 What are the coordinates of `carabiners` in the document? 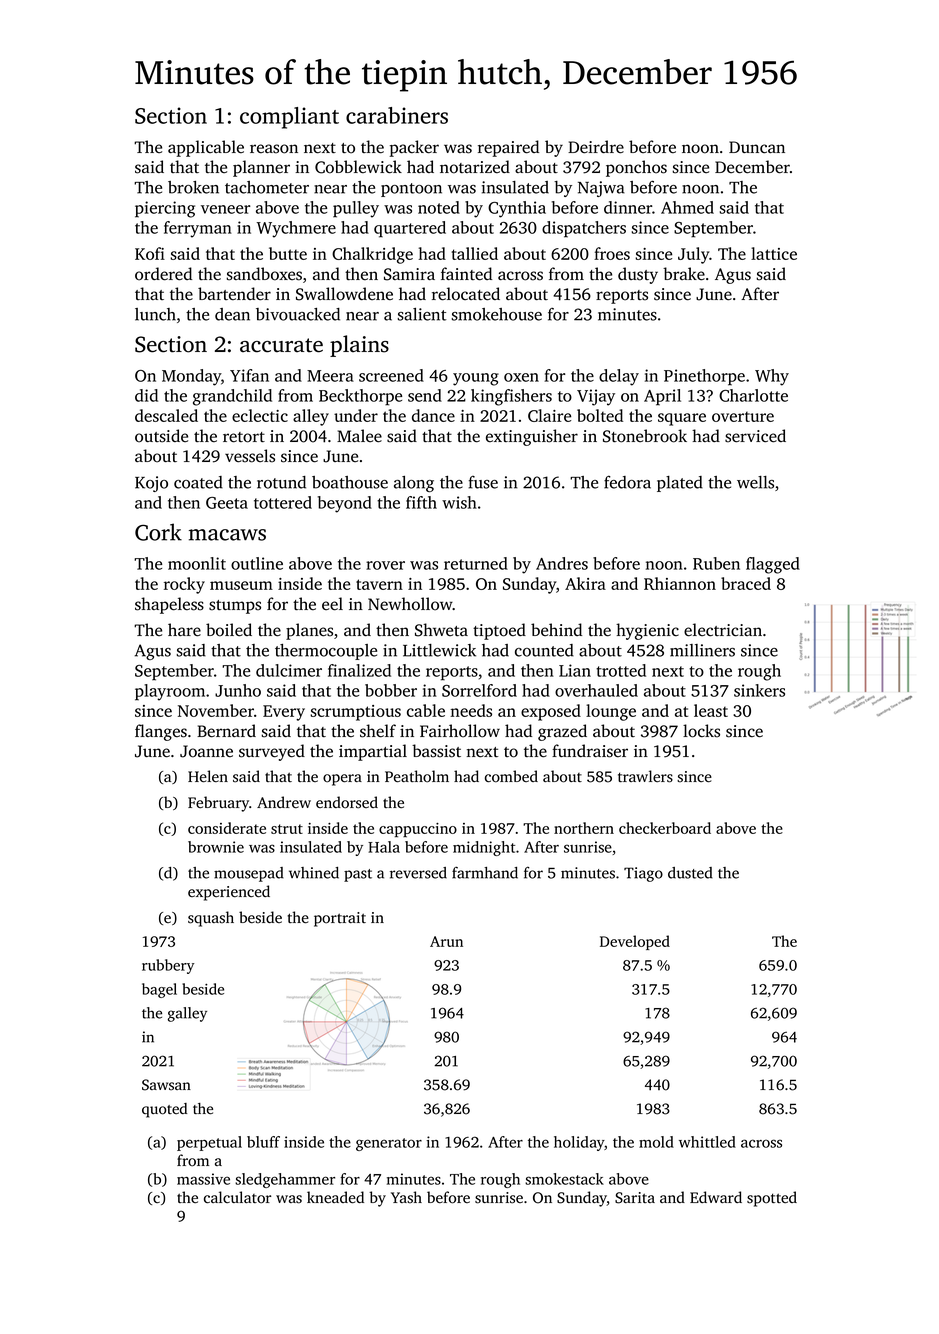 It's located at (397, 115).
